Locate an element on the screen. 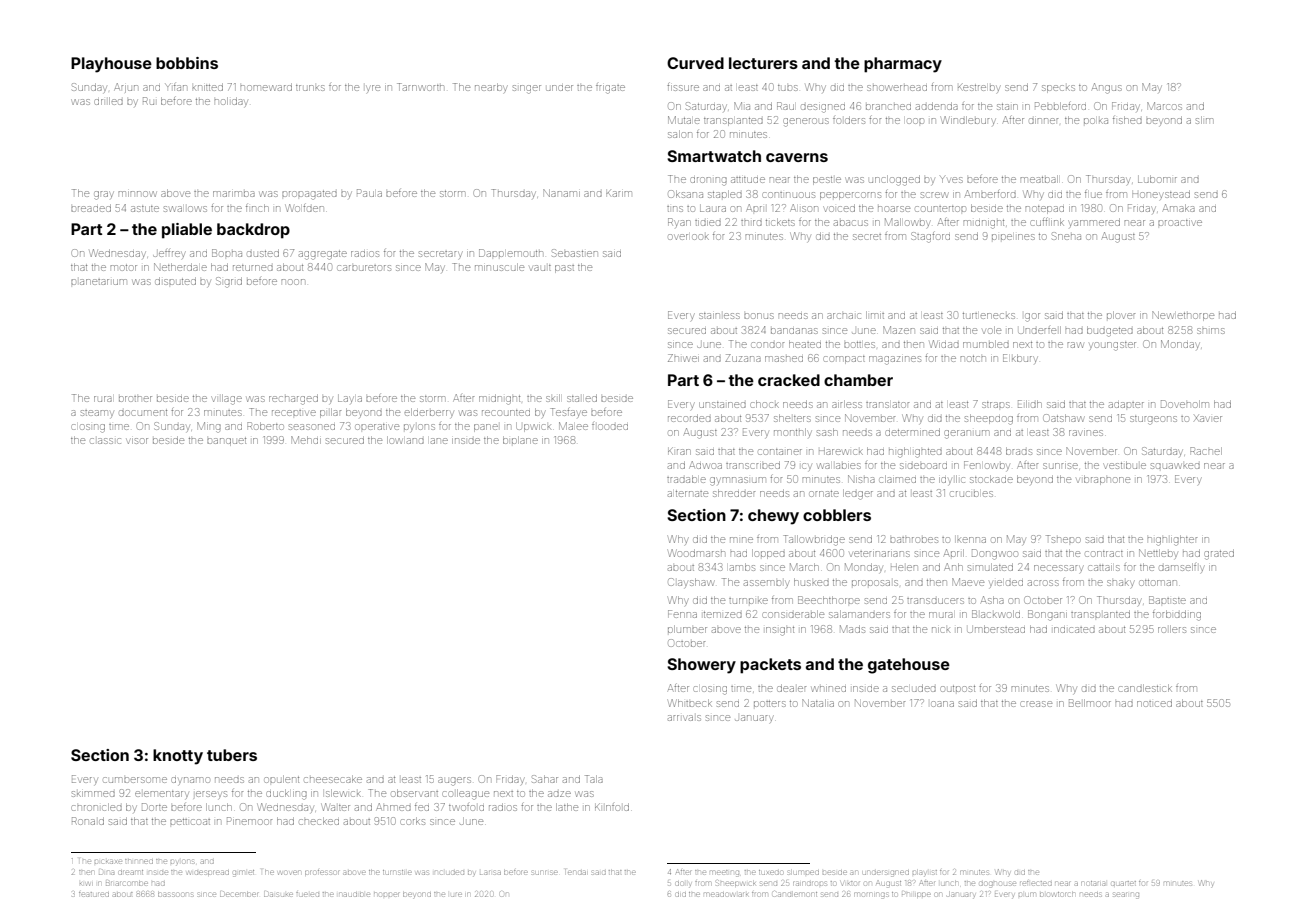 Image resolution: width=1308 pixels, height=924 pixels. shredder is located at coordinates (734, 493).
